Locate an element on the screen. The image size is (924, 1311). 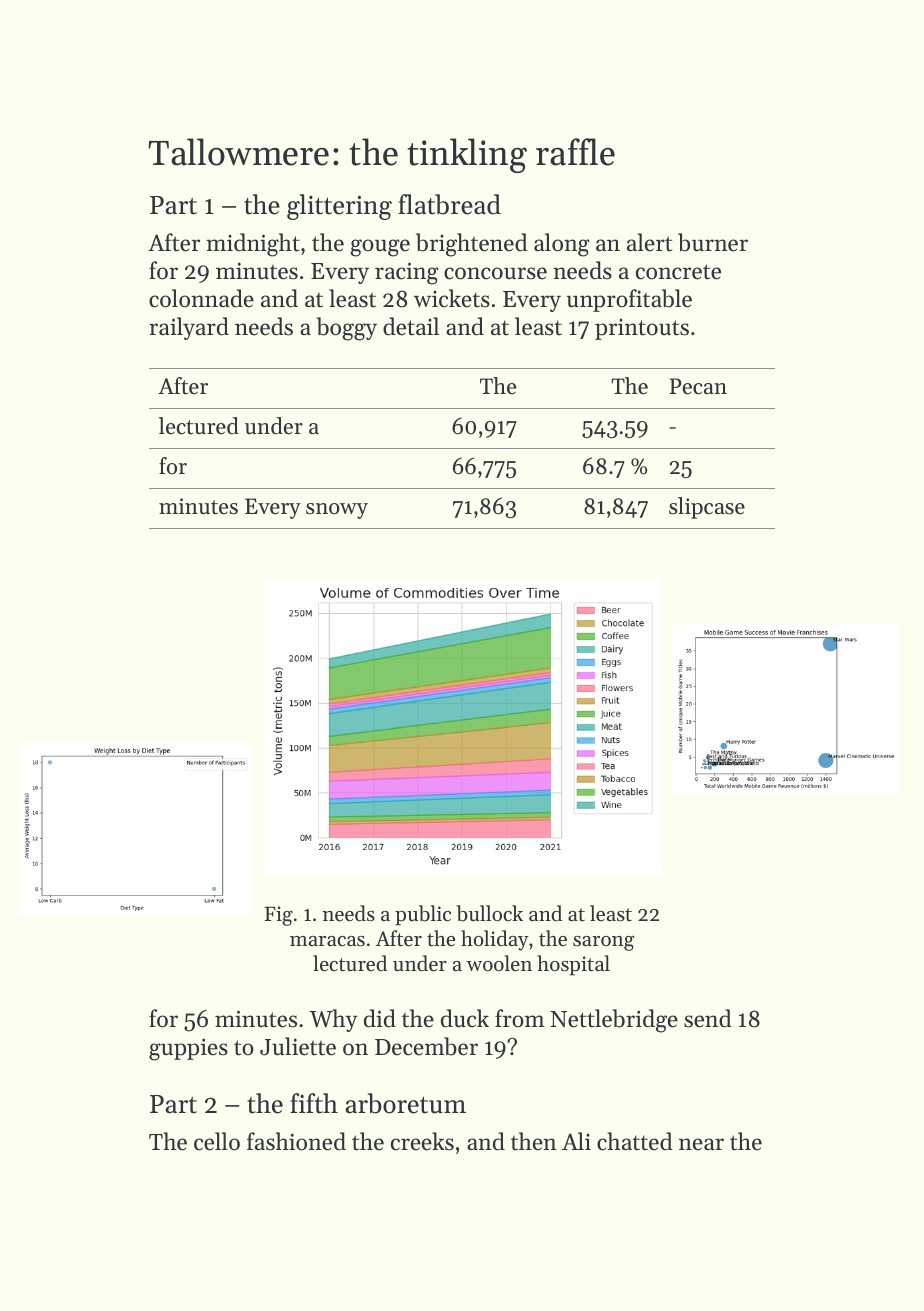
railyard is located at coordinates (189, 328).
